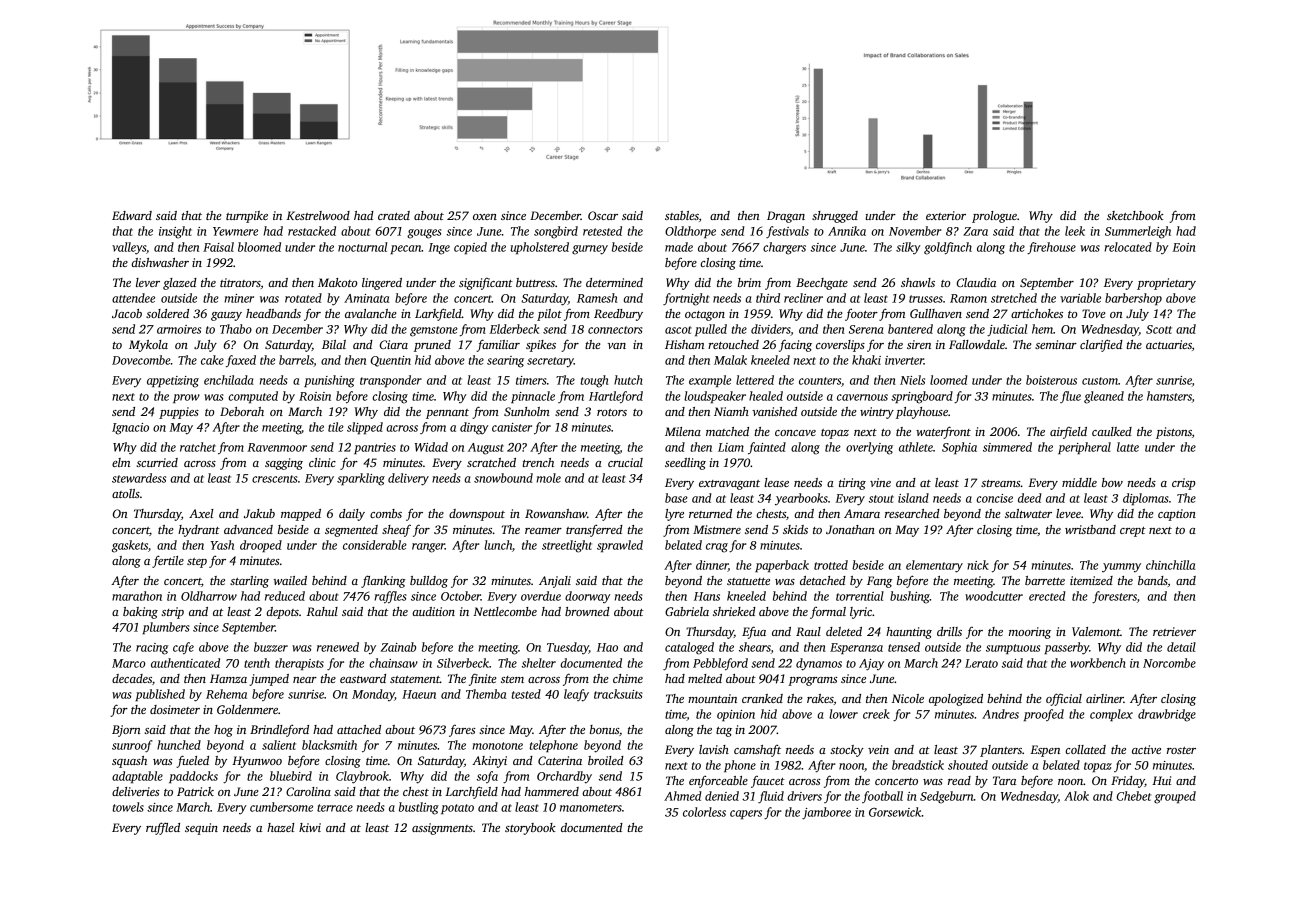  What do you see at coordinates (1181, 647) in the screenshot?
I see `detail` at bounding box center [1181, 647].
